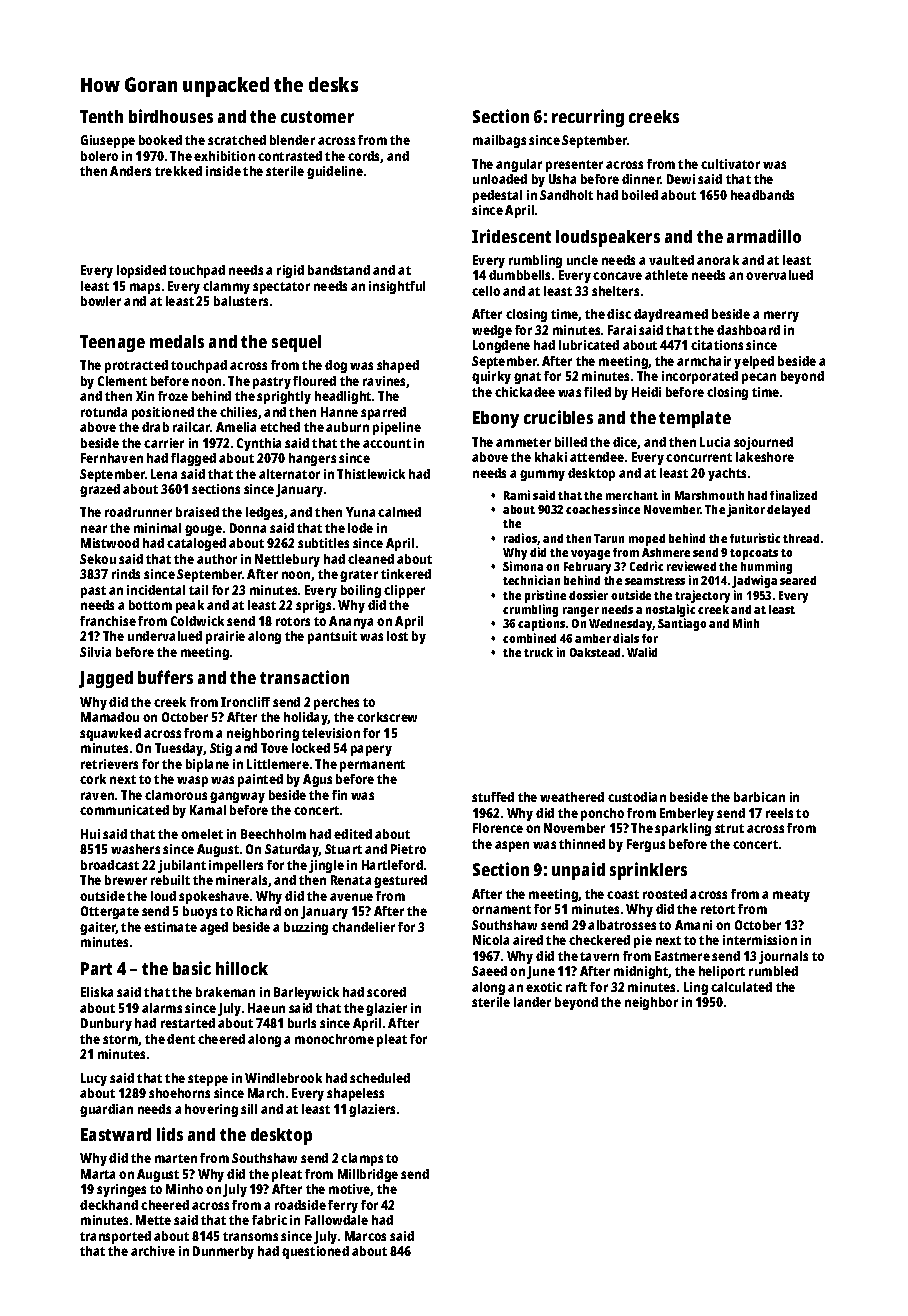 This screenshot has height=1316, width=908. Describe the element at coordinates (531, 580) in the screenshot. I see `technician` at that location.
